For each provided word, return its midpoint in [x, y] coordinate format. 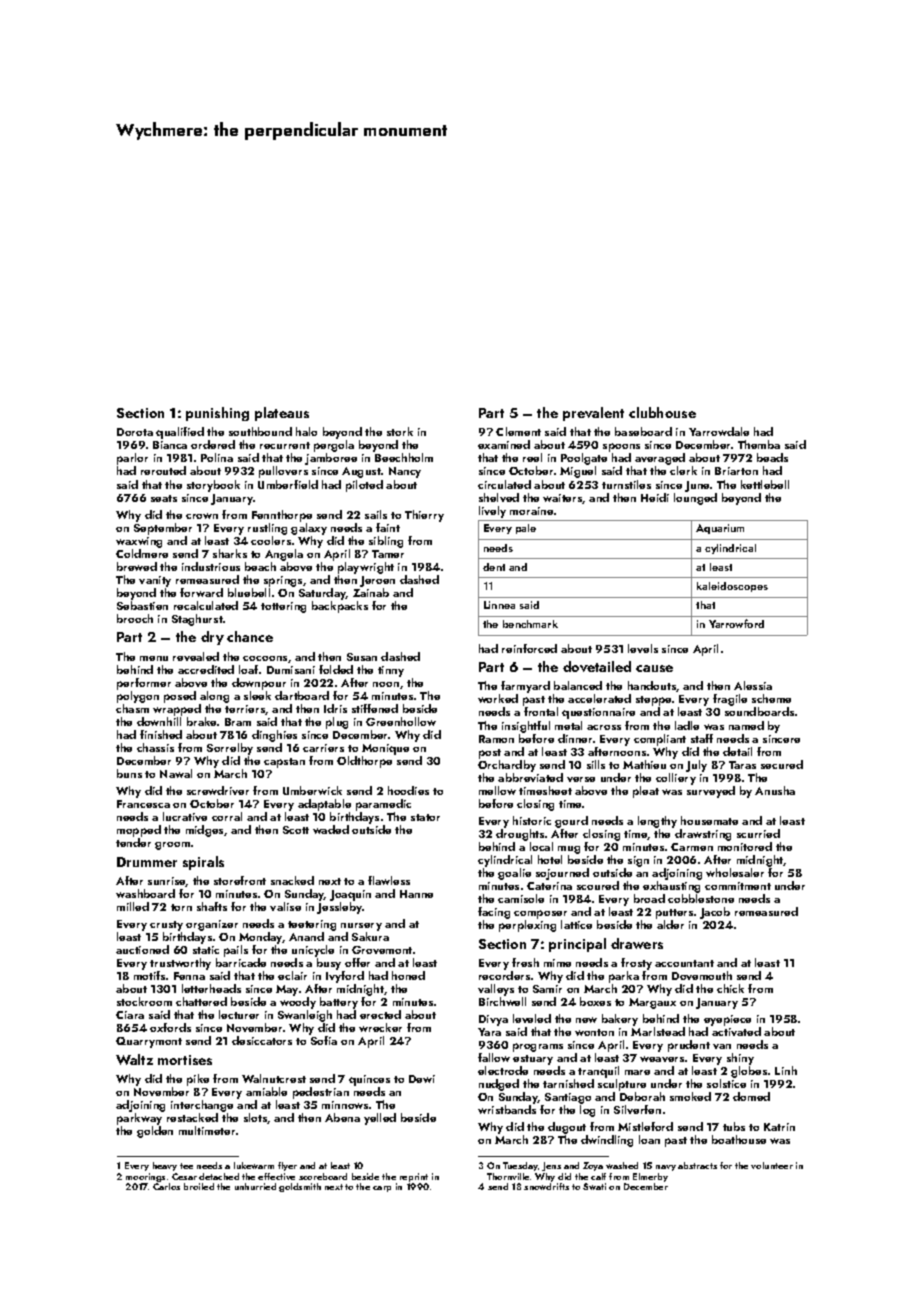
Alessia [753, 685]
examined [504, 444]
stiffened [375, 708]
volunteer [772, 1165]
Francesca [143, 804]
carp [382, 1189]
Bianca [170, 445]
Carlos [166, 1186]
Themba [759, 444]
